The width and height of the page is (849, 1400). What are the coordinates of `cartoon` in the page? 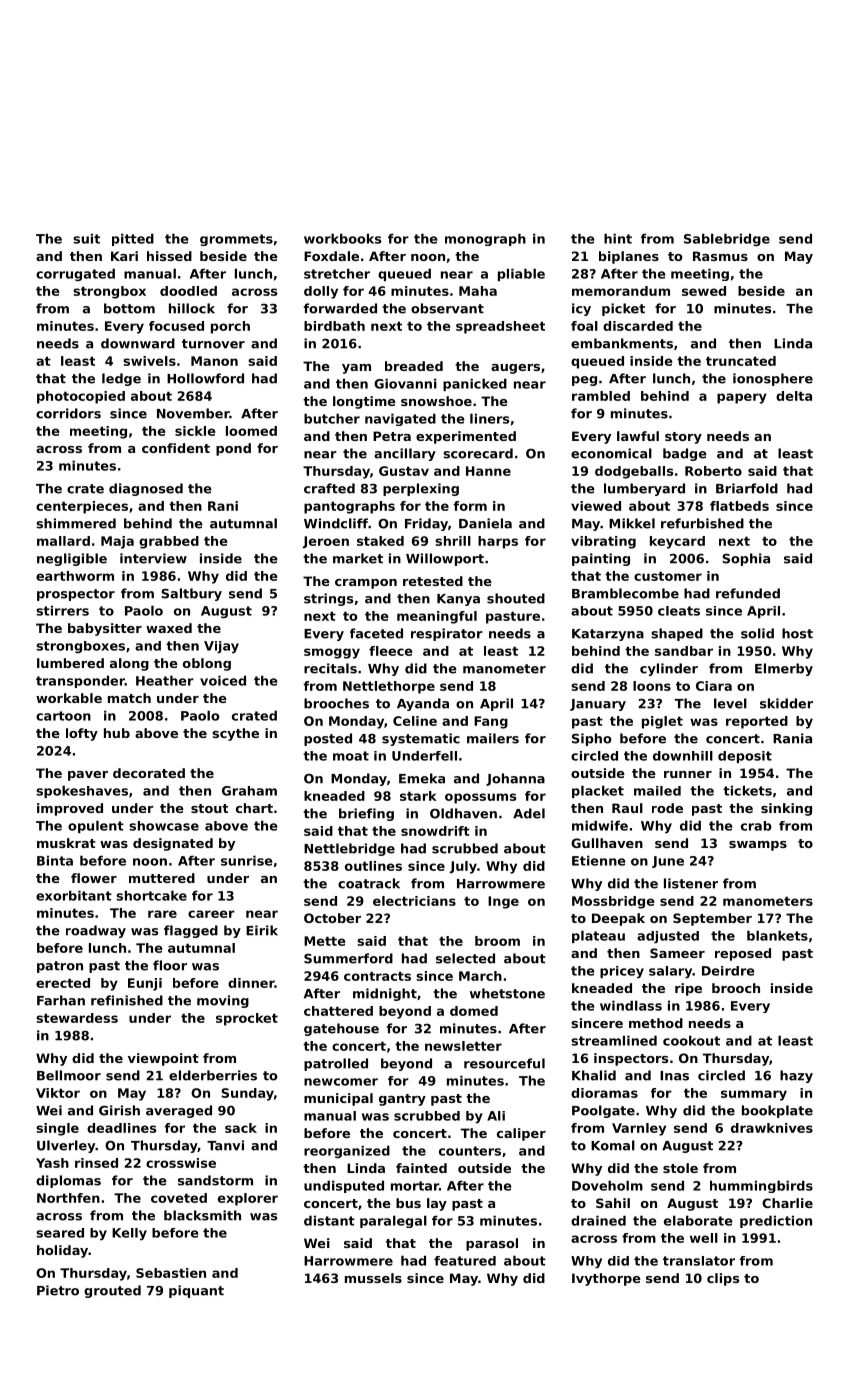 It's located at (63, 716).
